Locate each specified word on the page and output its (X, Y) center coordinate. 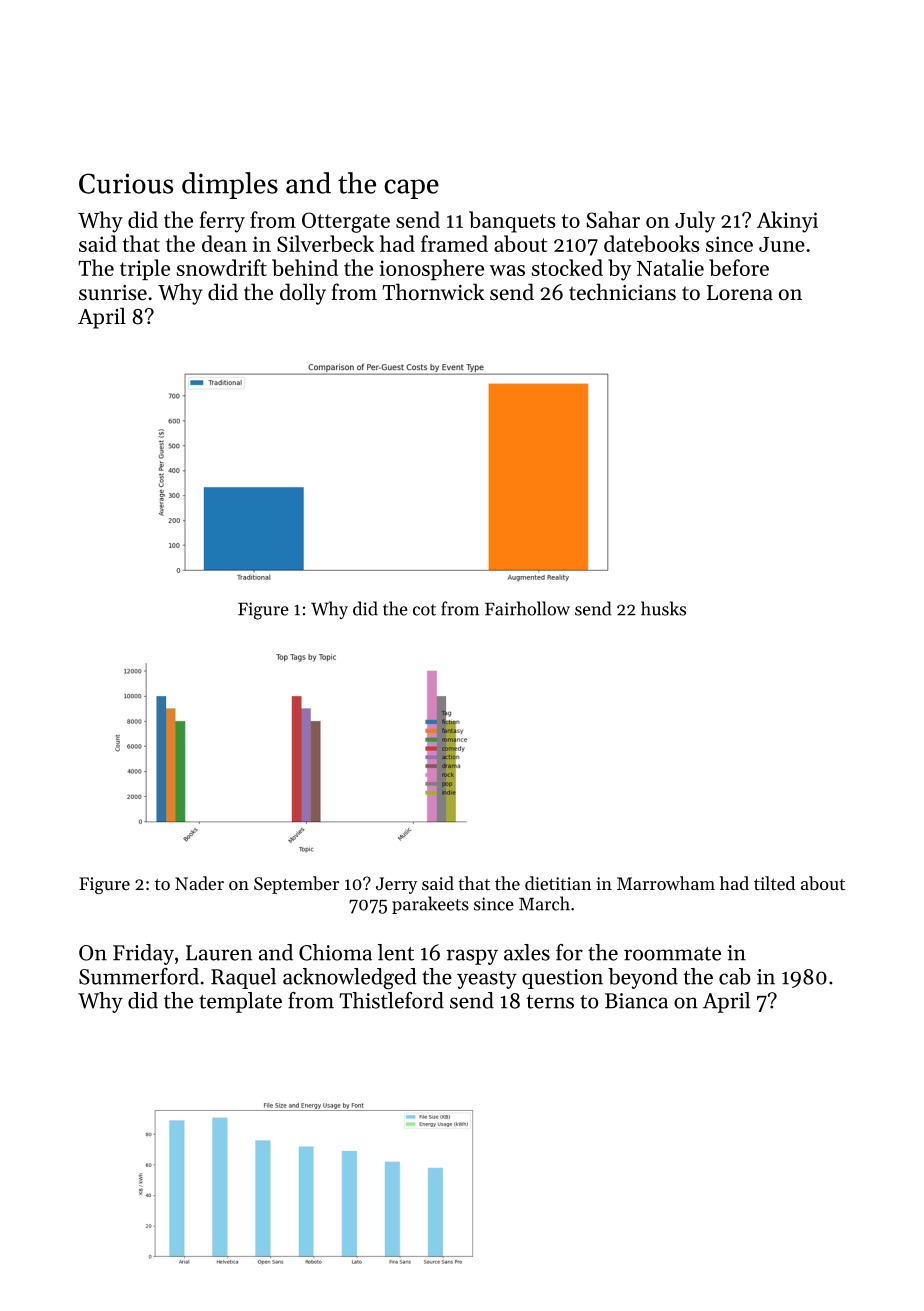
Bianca (636, 1001)
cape (411, 189)
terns (550, 1002)
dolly (303, 294)
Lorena (740, 293)
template (240, 1002)
